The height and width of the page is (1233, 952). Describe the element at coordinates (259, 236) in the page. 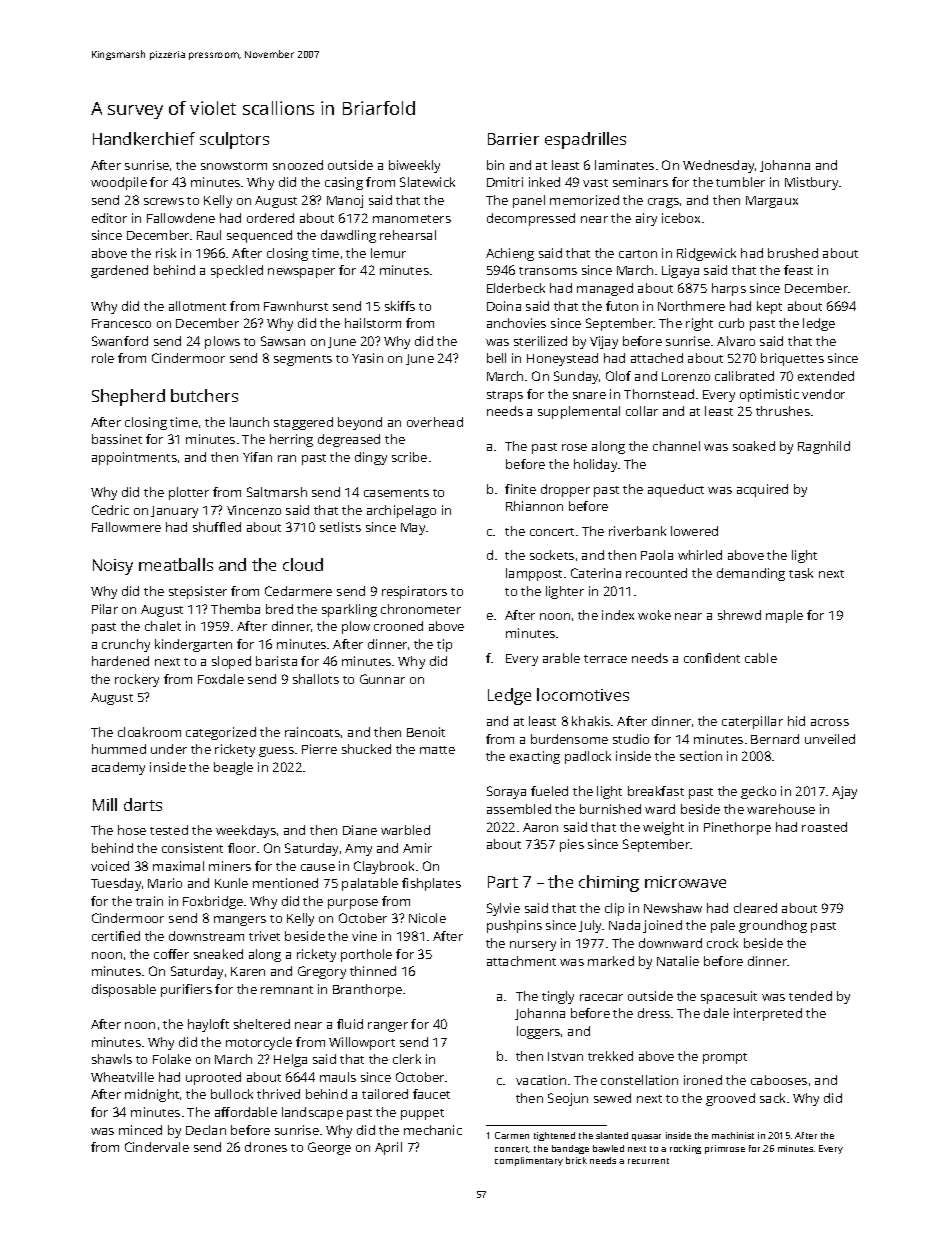

I see `sequenced` at that location.
